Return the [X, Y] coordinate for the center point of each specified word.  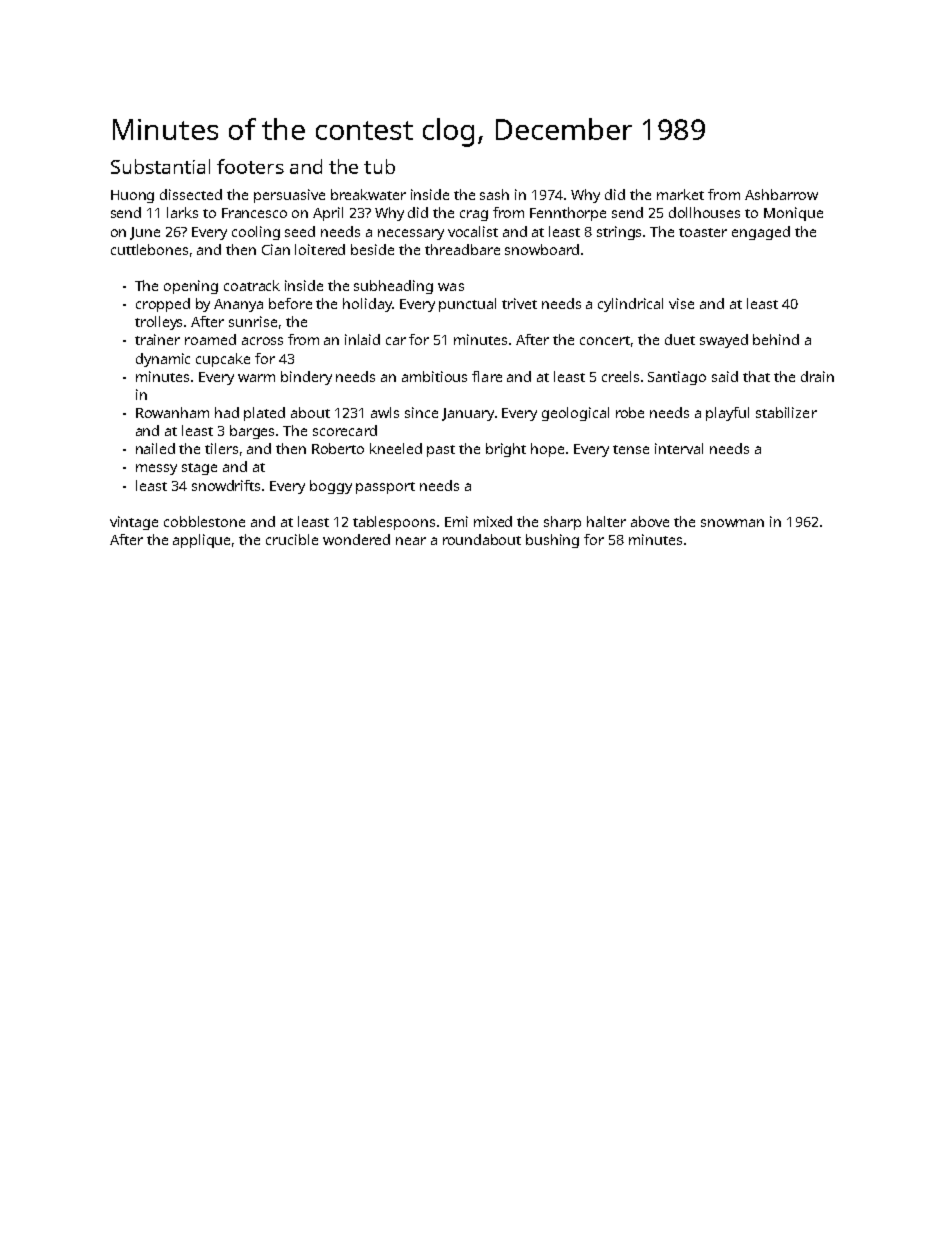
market [680, 194]
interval [679, 448]
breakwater [368, 194]
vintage [134, 523]
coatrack [252, 285]
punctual [467, 305]
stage [199, 469]
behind [776, 339]
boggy [331, 487]
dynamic [163, 360]
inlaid [362, 339]
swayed [724, 341]
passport [385, 488]
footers [250, 166]
